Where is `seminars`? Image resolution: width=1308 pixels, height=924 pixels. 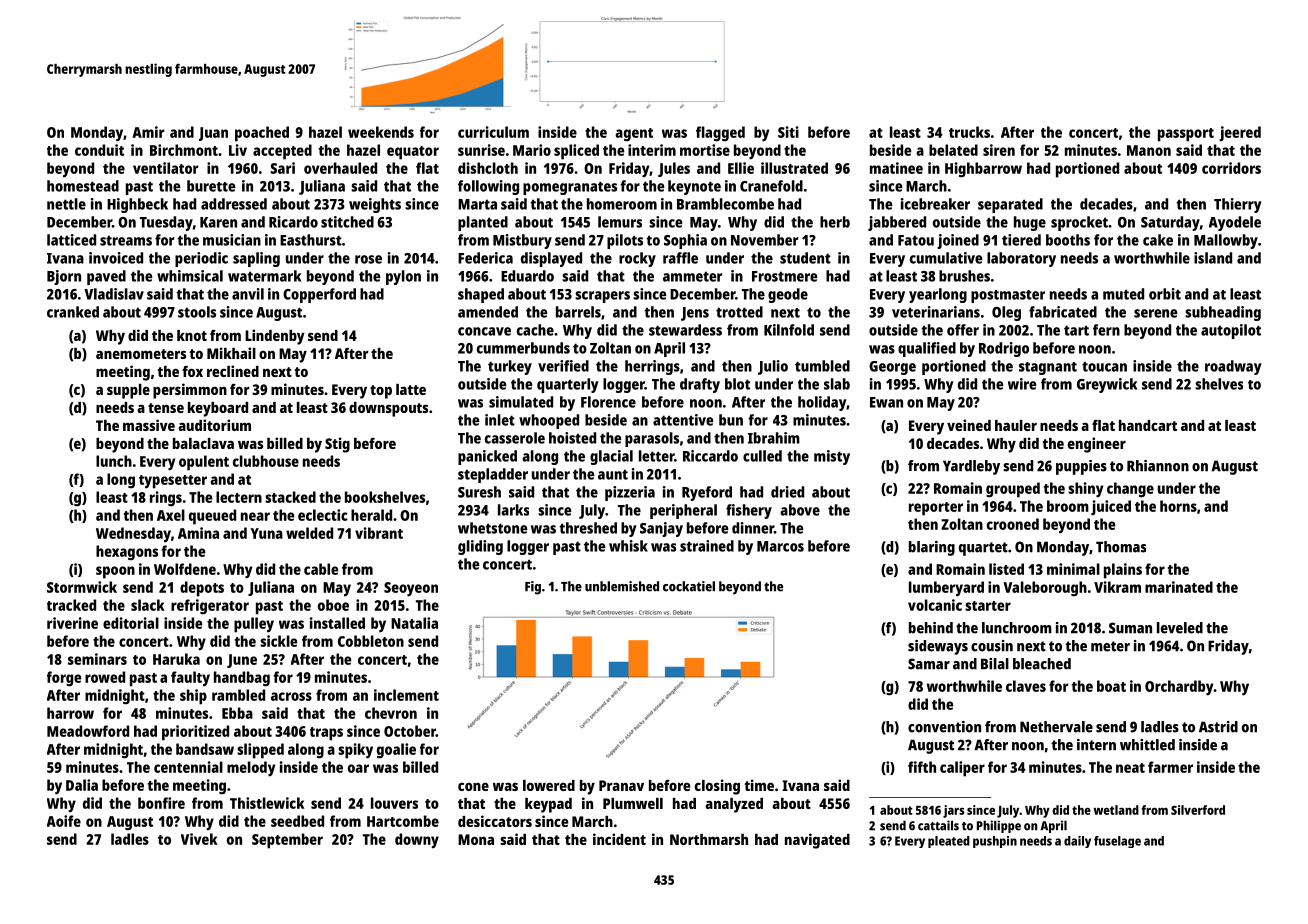 seminars is located at coordinates (97, 659).
